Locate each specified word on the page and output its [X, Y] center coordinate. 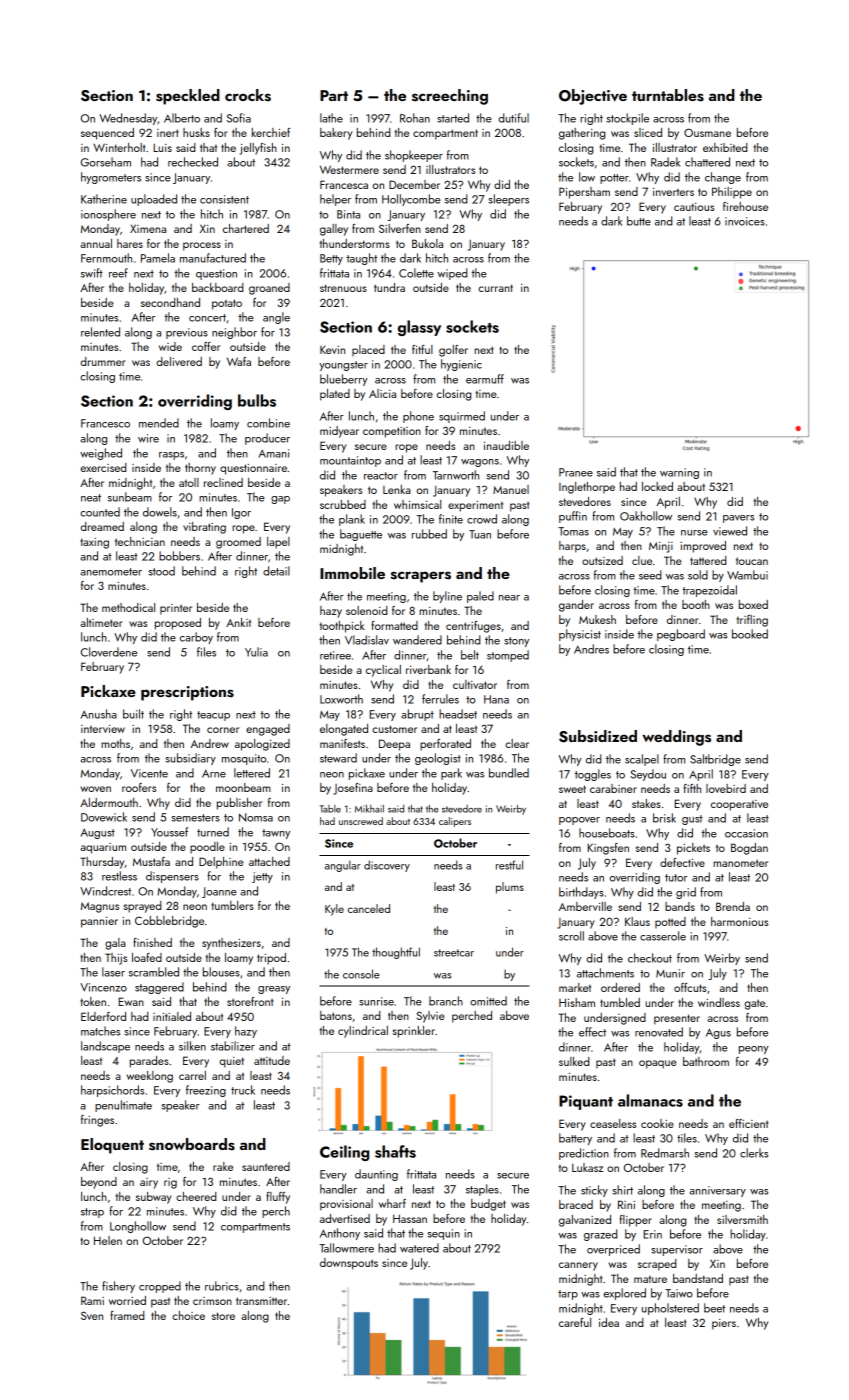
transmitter [261, 1301]
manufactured [213, 258]
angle [276, 318]
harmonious [739, 921]
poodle [207, 848]
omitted [488, 1001]
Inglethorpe [587, 488]
